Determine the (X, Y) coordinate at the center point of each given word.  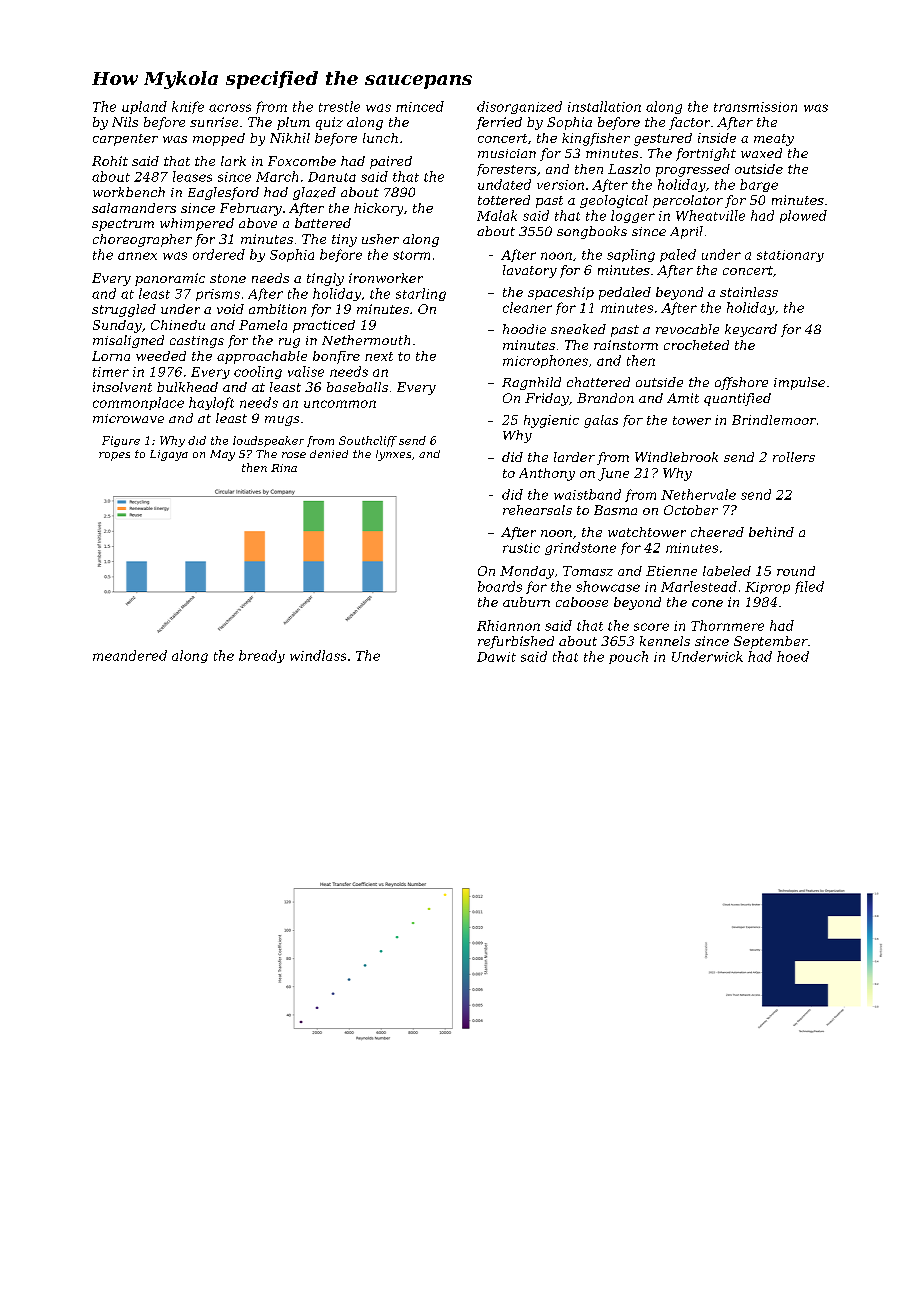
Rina (284, 468)
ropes (114, 456)
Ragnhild (531, 383)
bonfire (336, 357)
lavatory (530, 271)
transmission (755, 107)
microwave (128, 418)
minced (420, 106)
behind (771, 532)
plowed (803, 216)
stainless (749, 292)
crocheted (696, 345)
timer (111, 372)
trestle (339, 106)
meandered (130, 655)
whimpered (197, 224)
